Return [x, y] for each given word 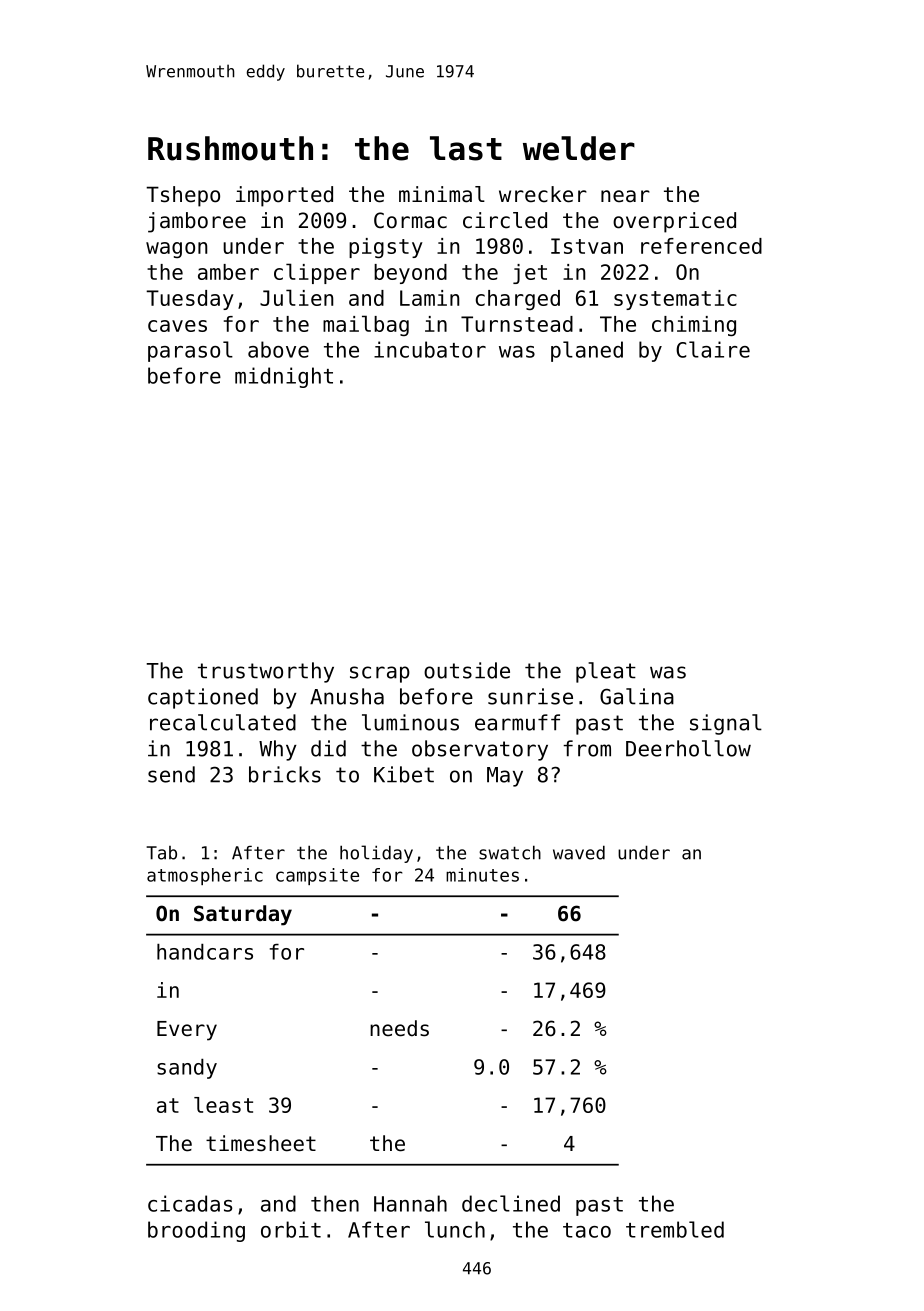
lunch [455, 1229]
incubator [430, 349]
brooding [196, 1231]
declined [511, 1203]
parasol [190, 351]
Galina [637, 696]
